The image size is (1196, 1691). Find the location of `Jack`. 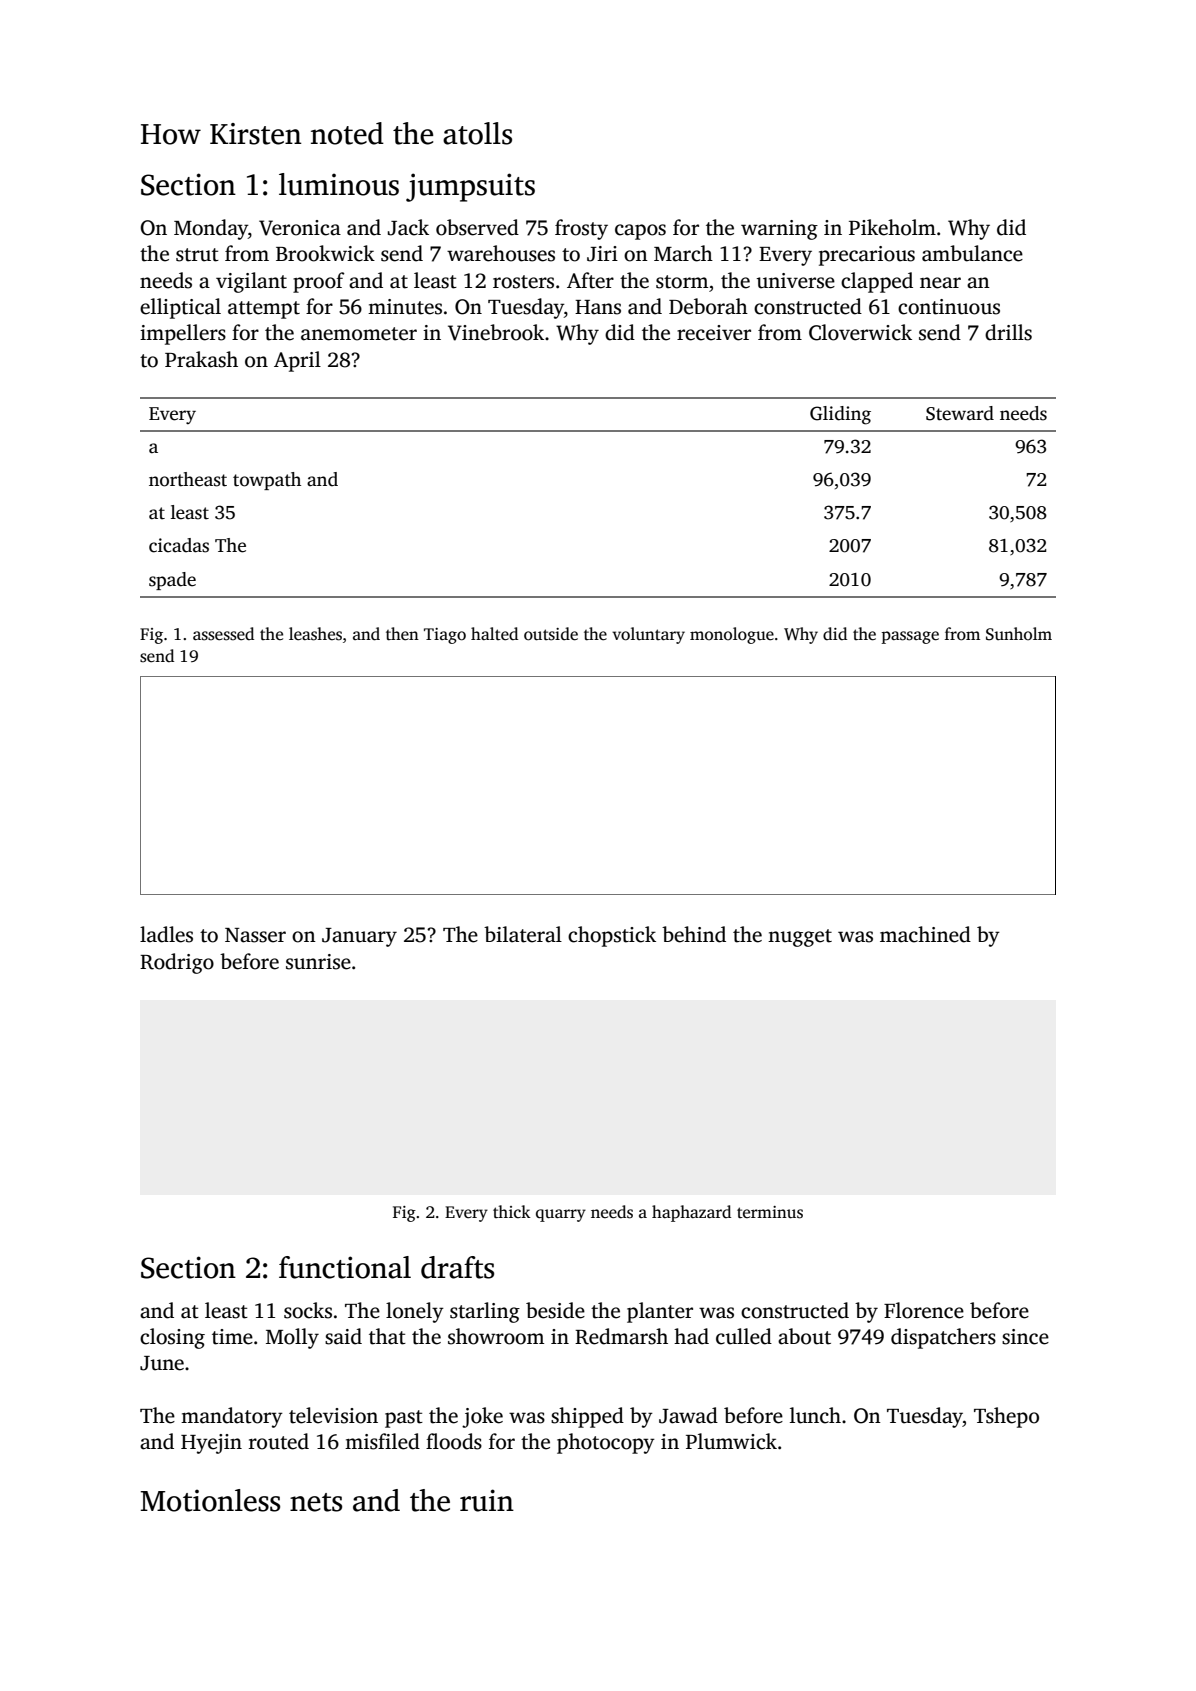

Jack is located at coordinates (408, 227).
